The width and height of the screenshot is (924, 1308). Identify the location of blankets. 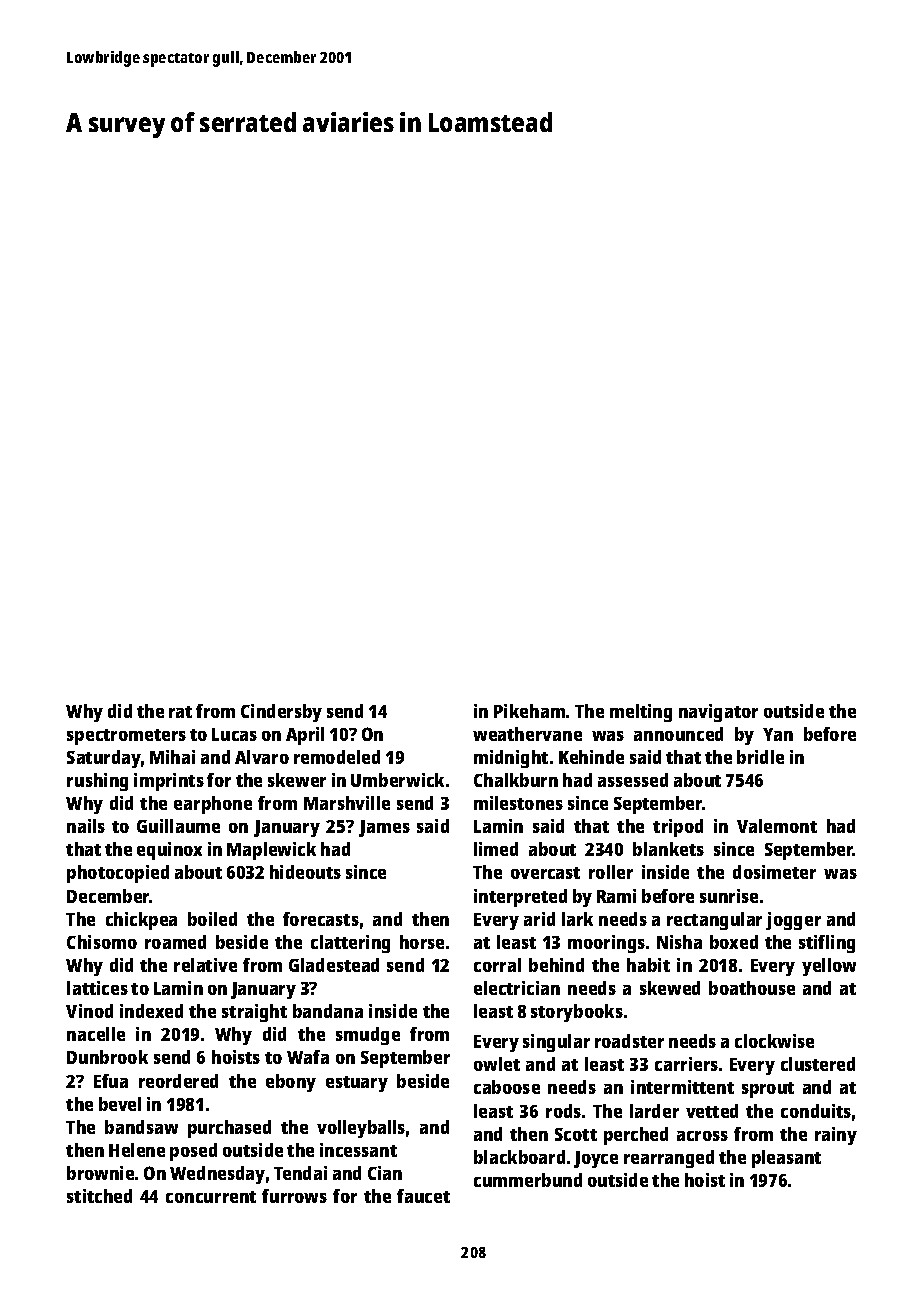
(668, 849).
